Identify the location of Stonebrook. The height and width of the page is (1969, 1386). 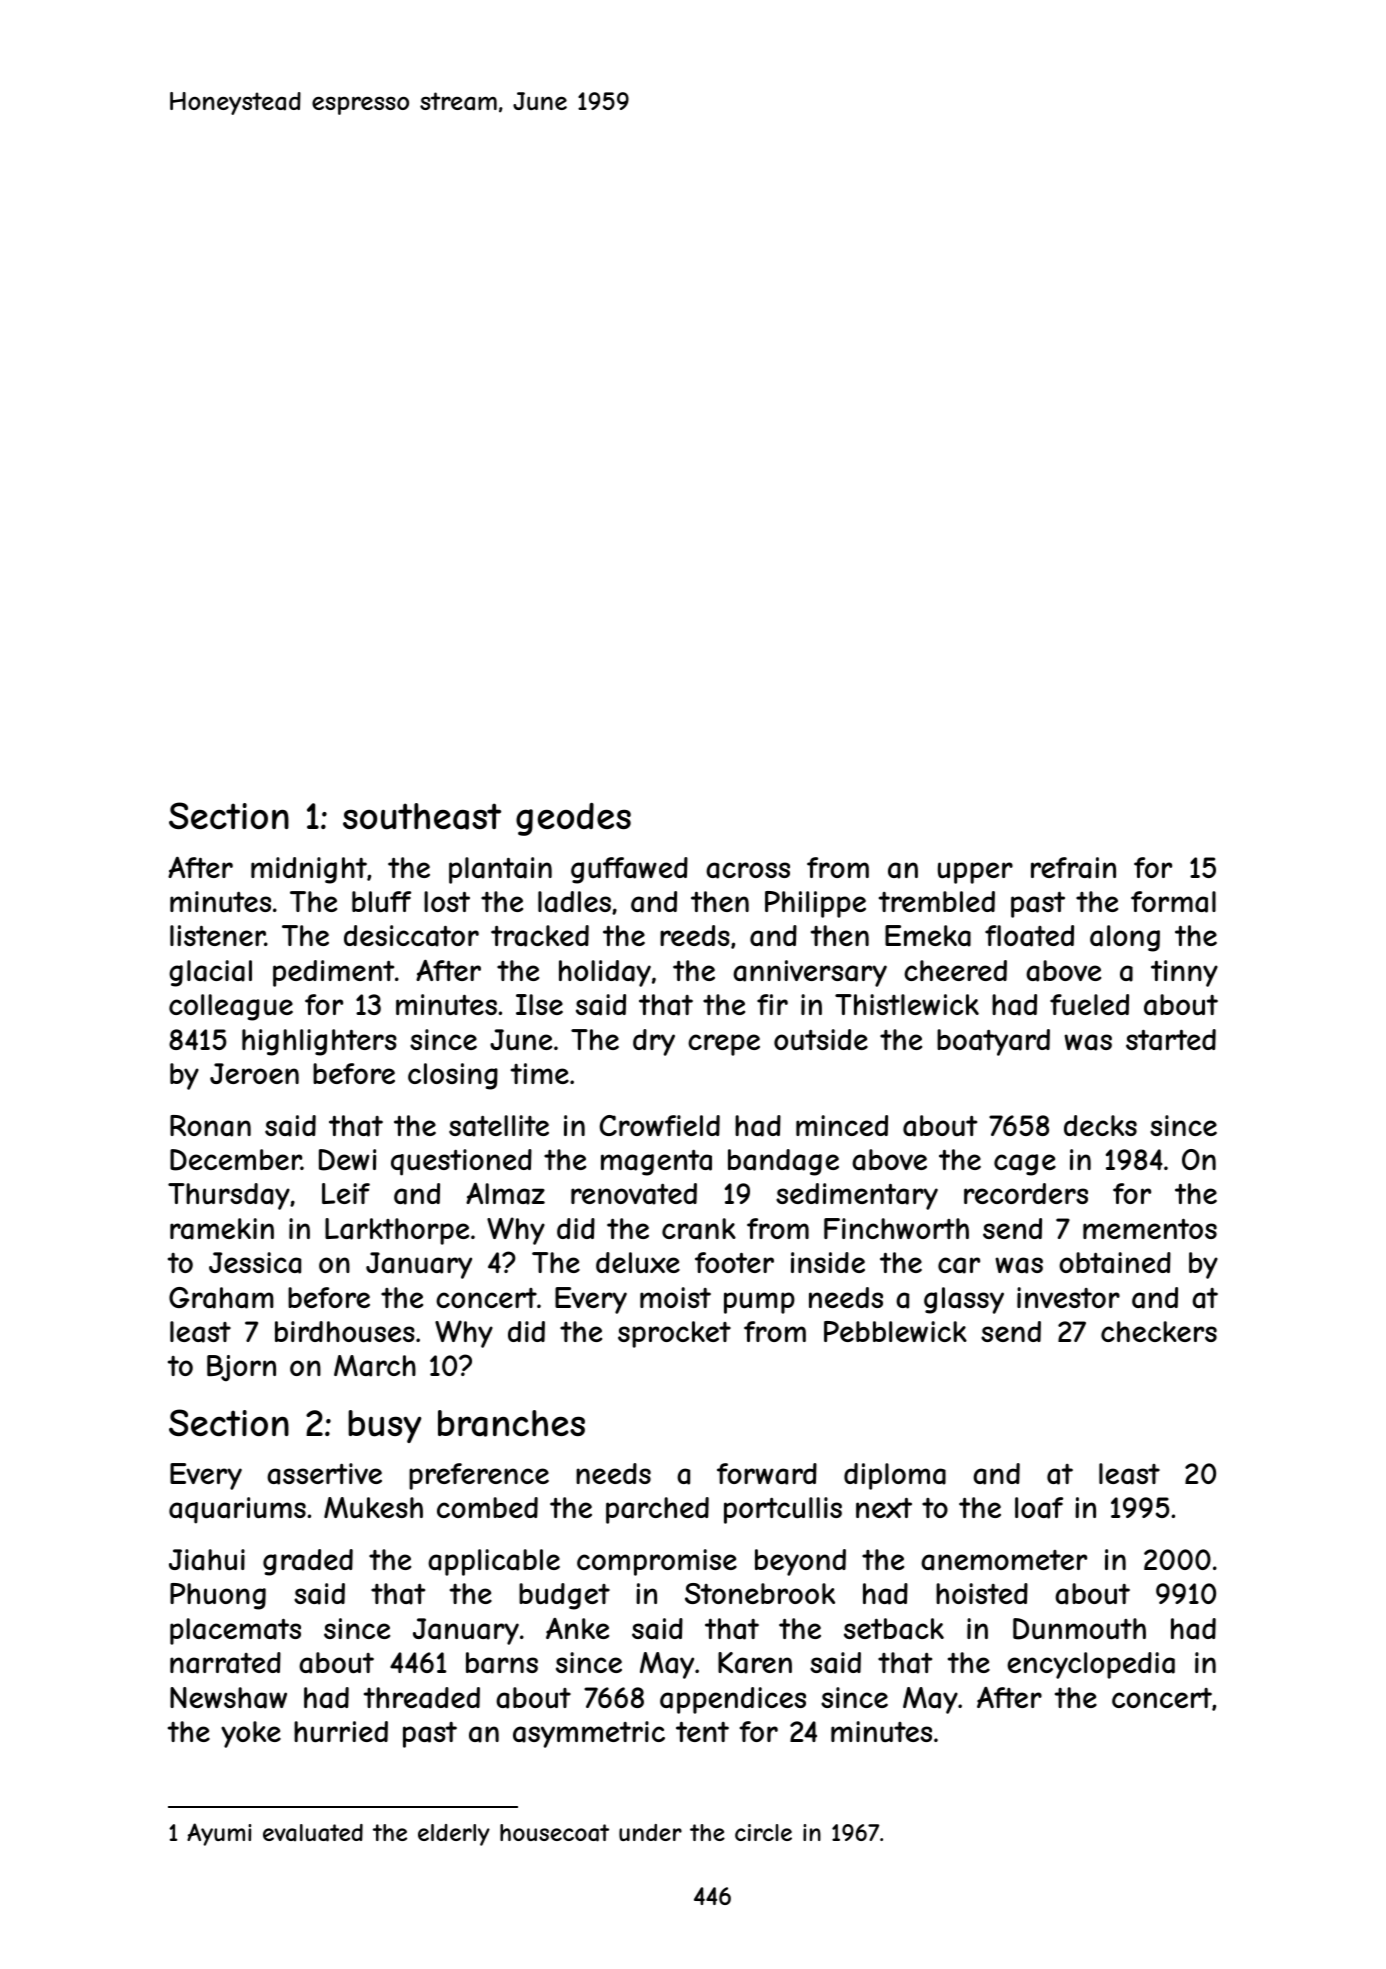
(760, 1593).
